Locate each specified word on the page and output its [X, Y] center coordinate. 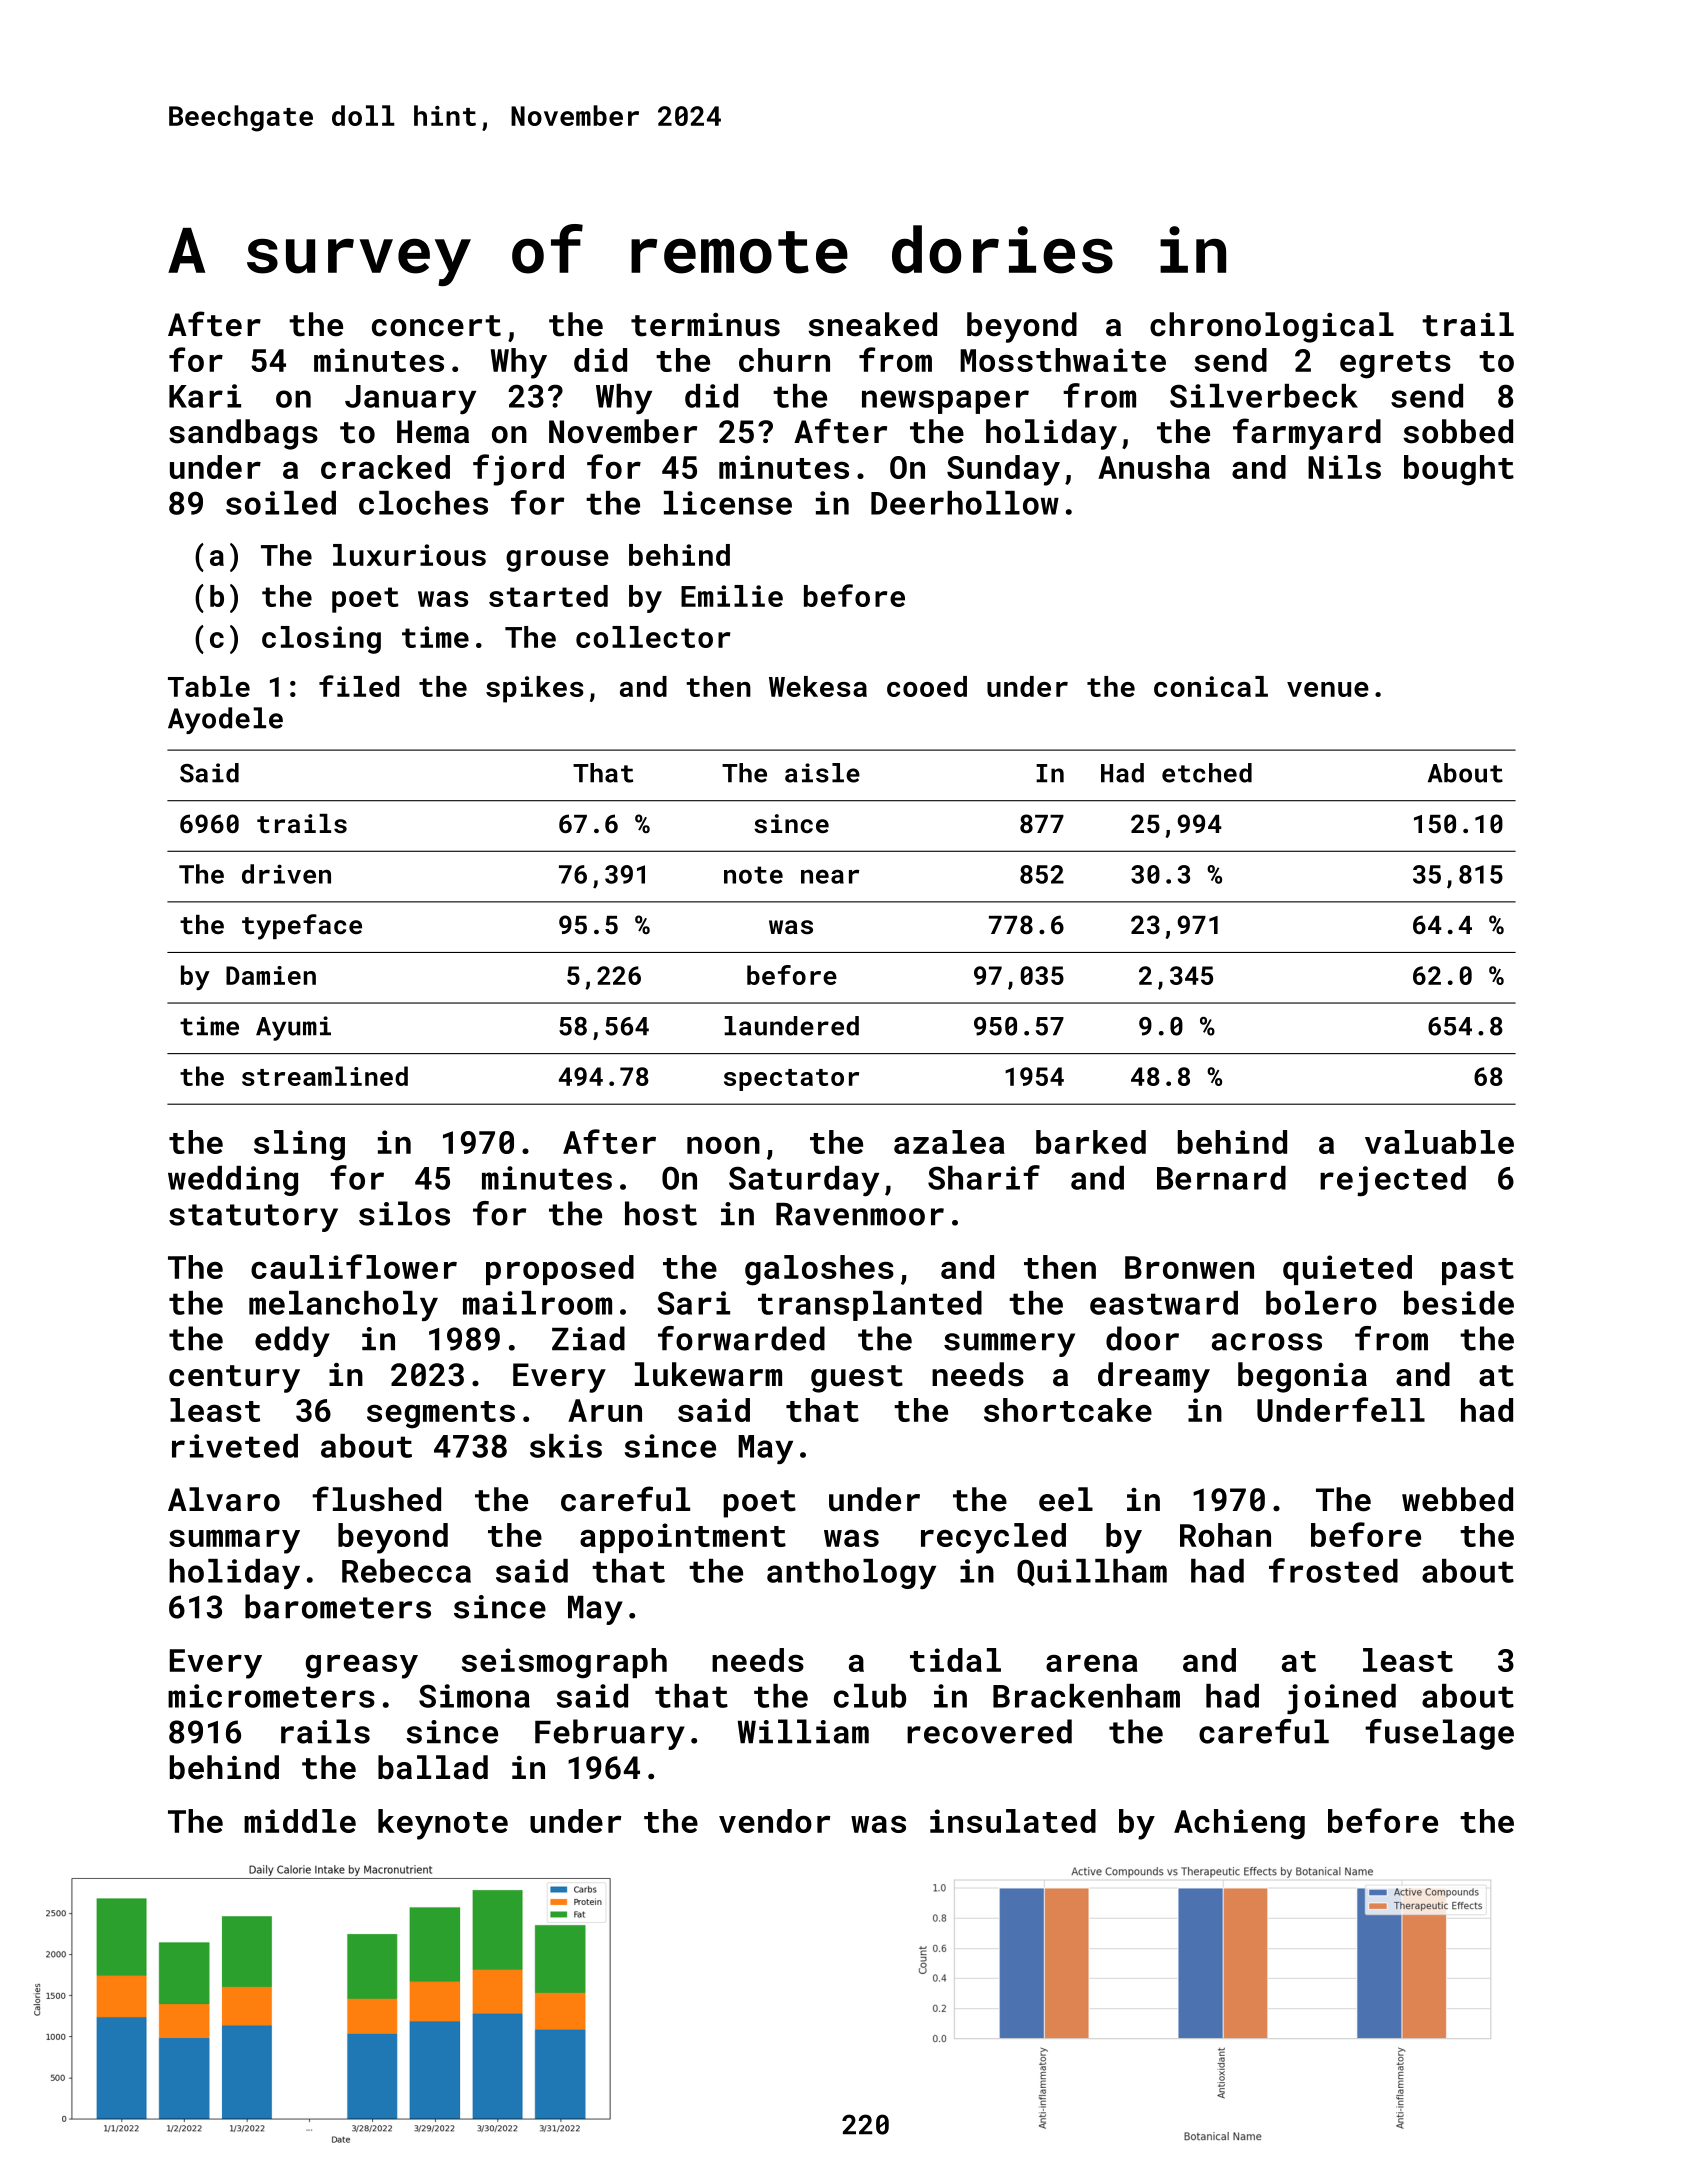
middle [300, 1821]
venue [1328, 689]
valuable [1439, 1142]
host [661, 1213]
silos [404, 1213]
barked [1091, 1142]
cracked [385, 467]
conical [1211, 686]
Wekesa [818, 686]
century [234, 1379]
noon [723, 1145]
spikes [535, 689]
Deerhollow [965, 503]
